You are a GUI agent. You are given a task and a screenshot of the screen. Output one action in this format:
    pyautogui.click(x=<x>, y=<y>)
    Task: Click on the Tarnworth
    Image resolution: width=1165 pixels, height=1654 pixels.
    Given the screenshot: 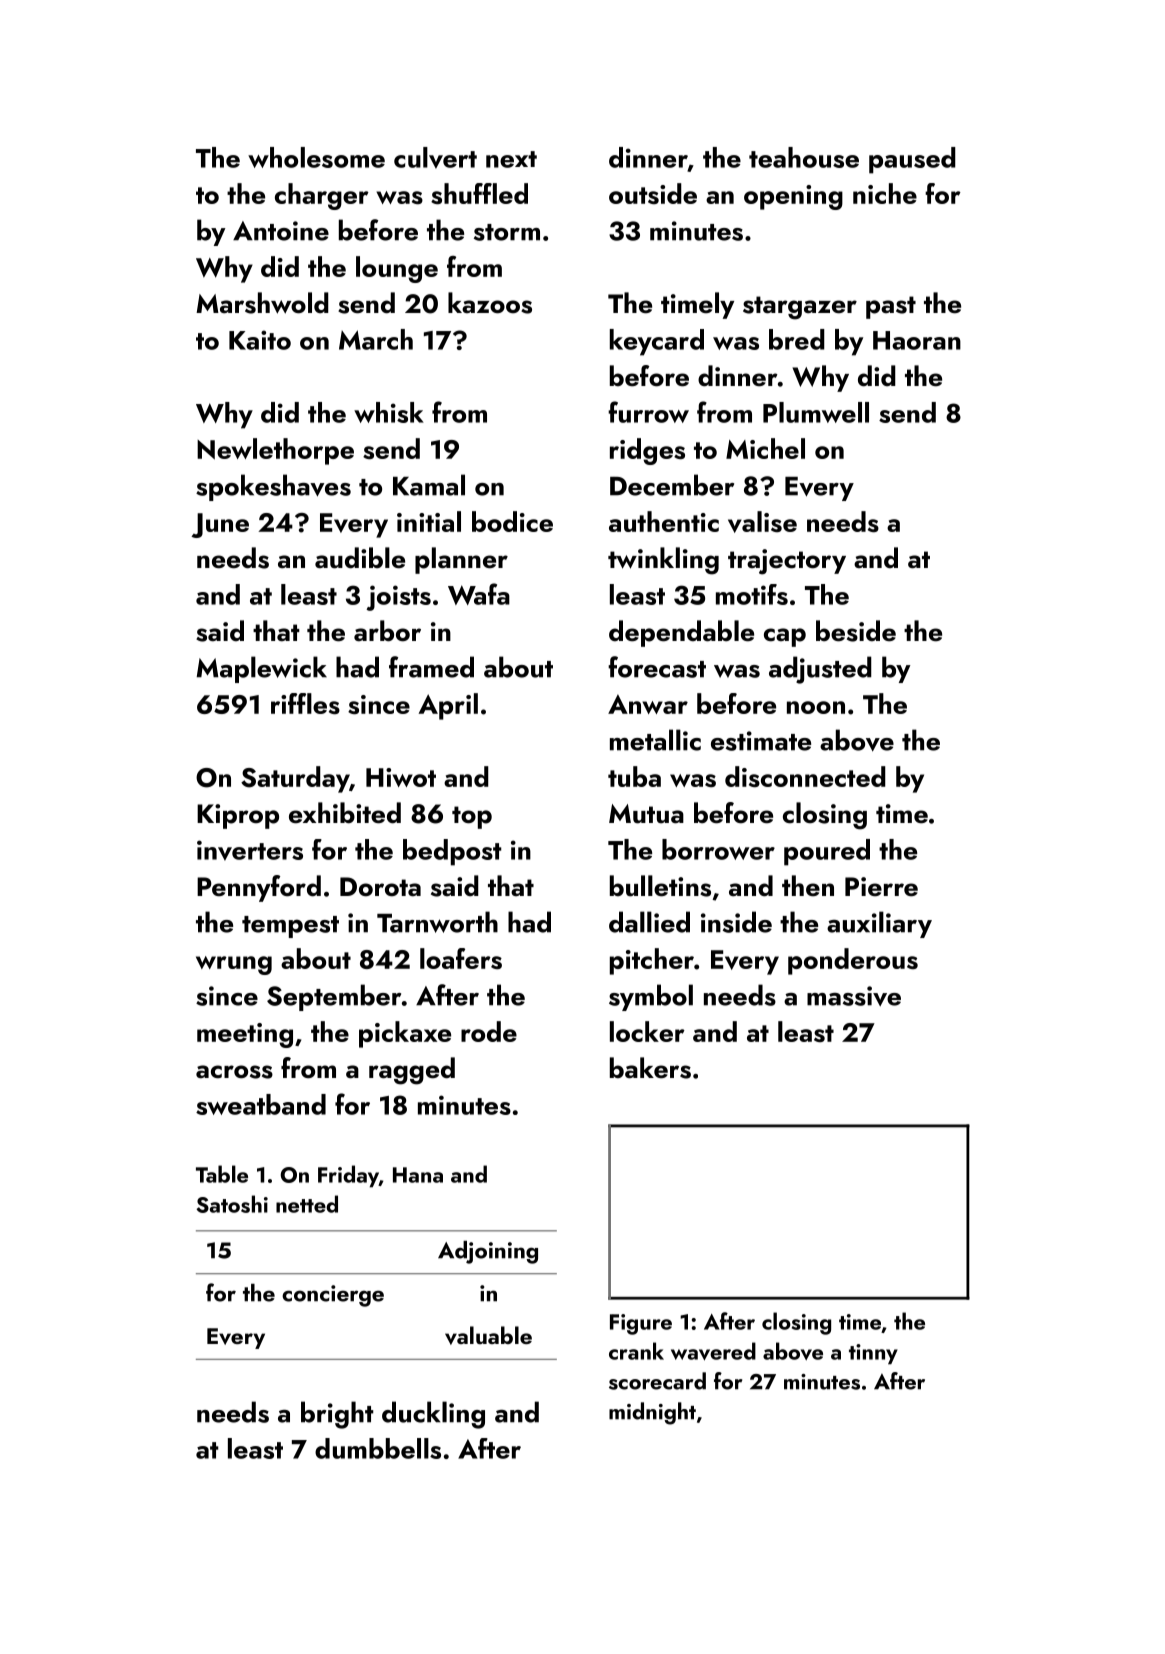 What is the action you would take?
    pyautogui.click(x=437, y=922)
